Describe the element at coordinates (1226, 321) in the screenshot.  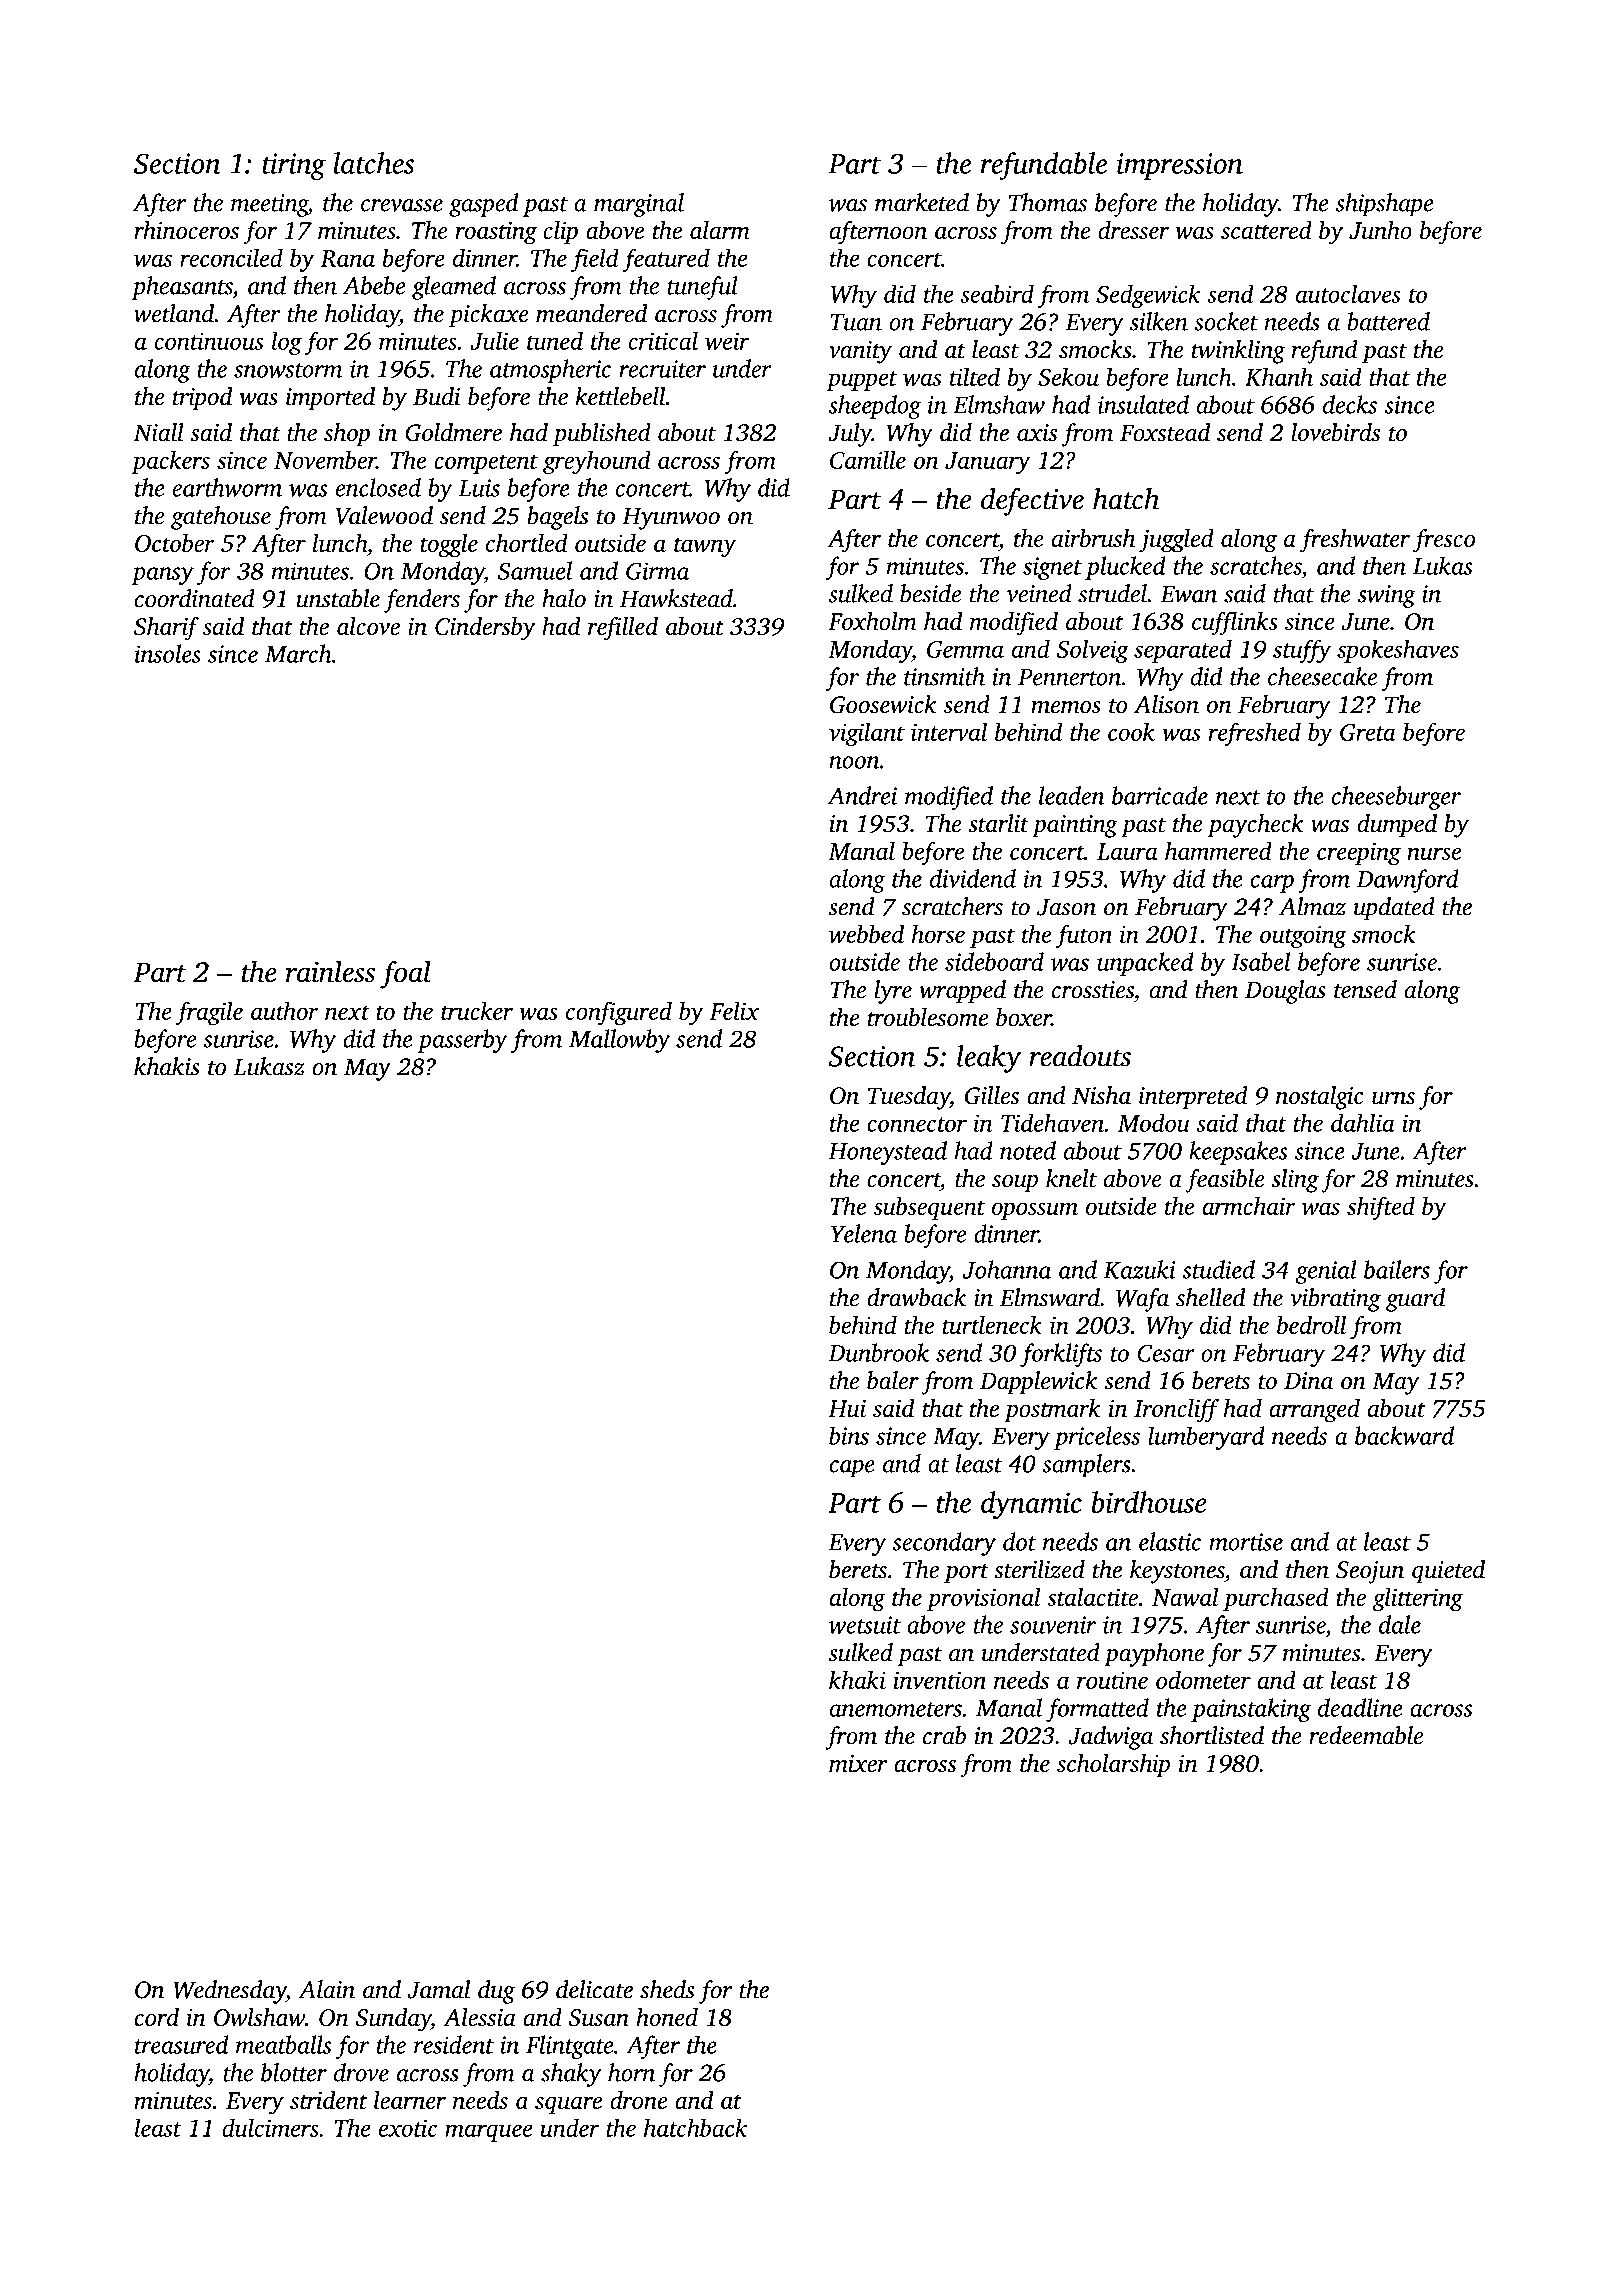
I see `socket` at that location.
